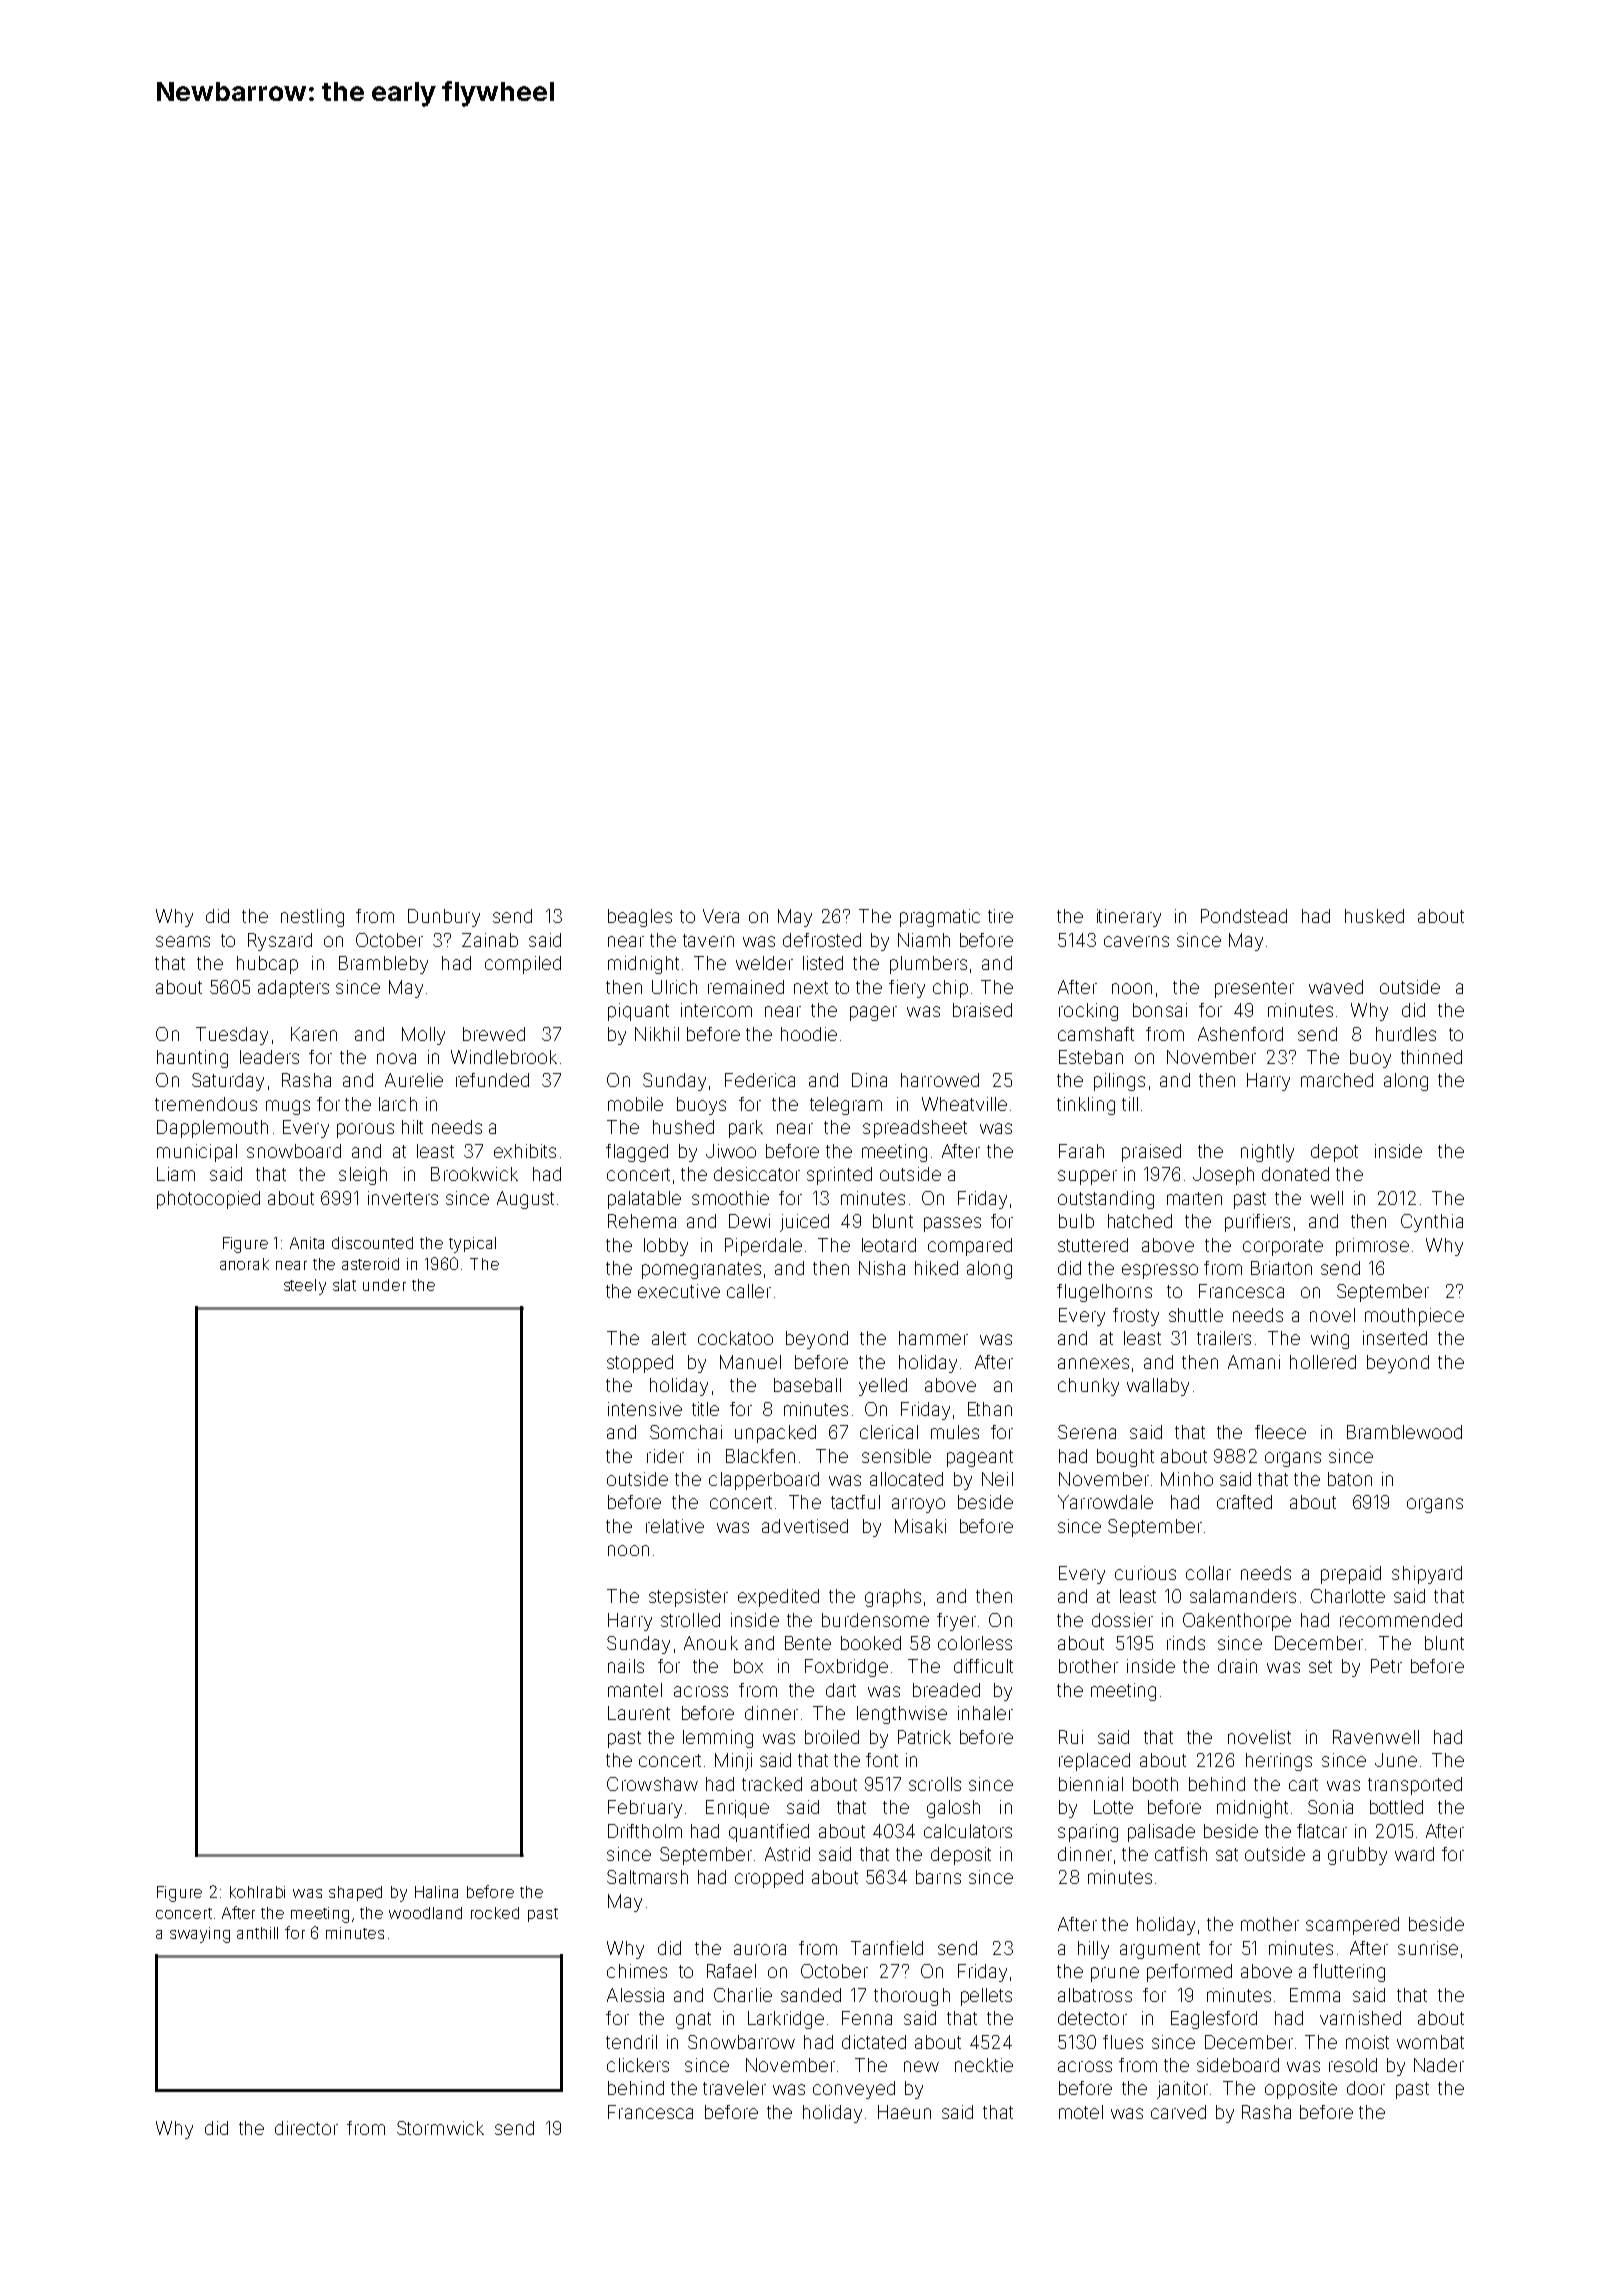 This screenshot has width=1620, height=2292. Describe the element at coordinates (873, 1013) in the screenshot. I see `pager` at that location.
